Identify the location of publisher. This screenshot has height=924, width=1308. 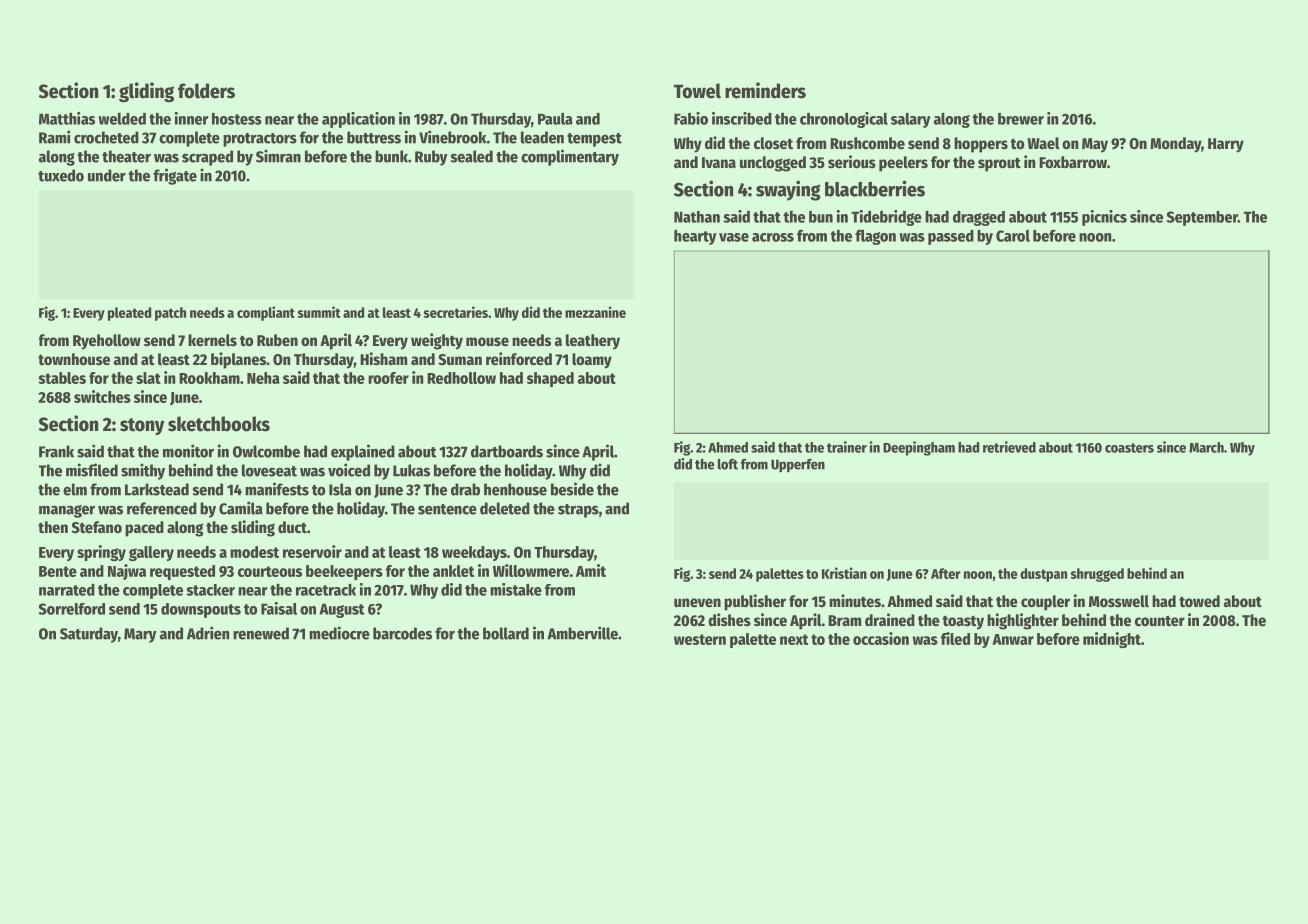
(755, 602).
